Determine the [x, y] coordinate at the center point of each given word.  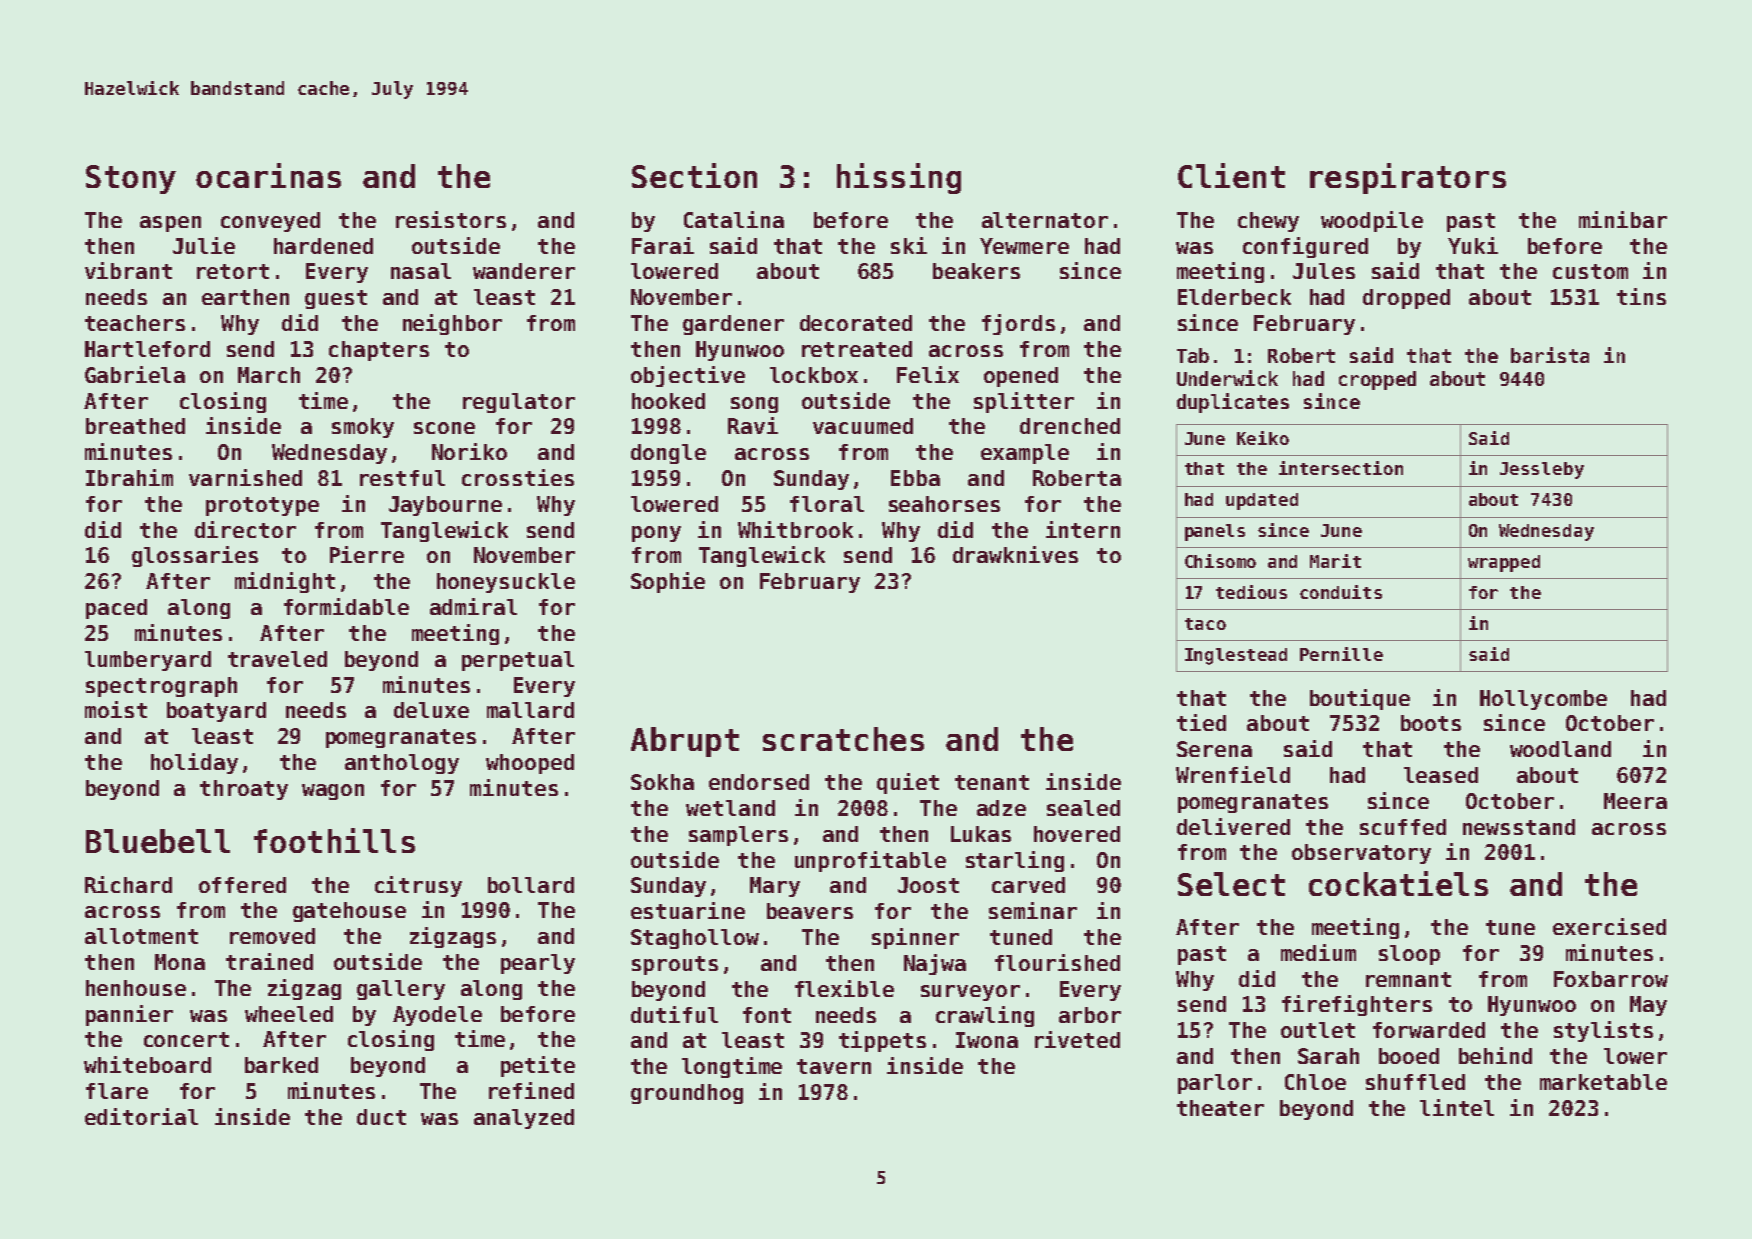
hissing [899, 178]
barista [1550, 355]
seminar [1033, 910]
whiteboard [147, 1064]
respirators [1408, 178]
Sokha [662, 782]
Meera [1635, 801]
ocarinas [268, 175]
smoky [363, 428]
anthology [402, 764]
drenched [1070, 426]
